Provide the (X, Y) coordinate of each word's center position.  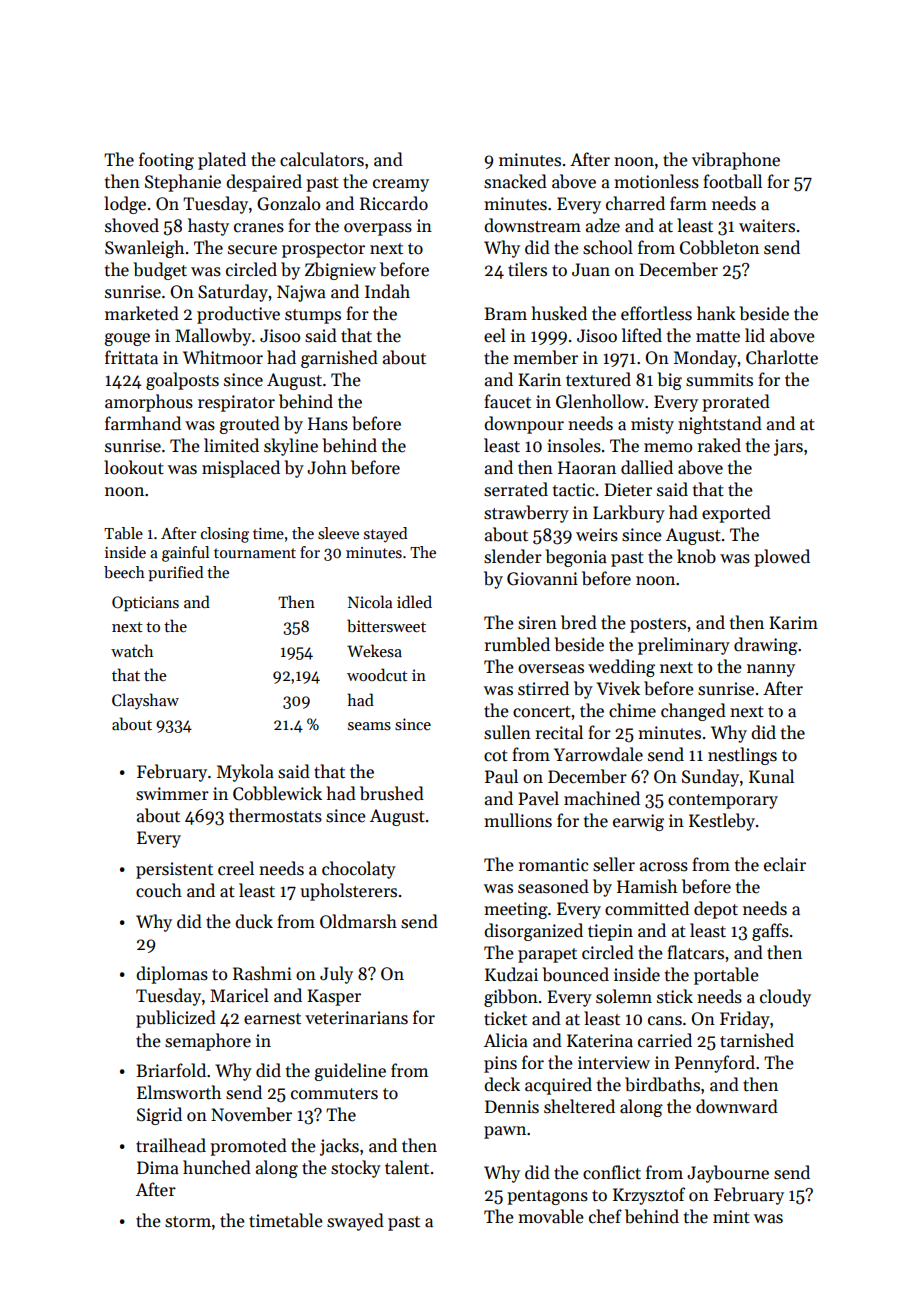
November (251, 1114)
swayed (355, 1222)
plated (222, 161)
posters (658, 625)
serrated (516, 489)
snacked (515, 181)
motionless (656, 181)
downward (737, 1106)
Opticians (145, 604)
